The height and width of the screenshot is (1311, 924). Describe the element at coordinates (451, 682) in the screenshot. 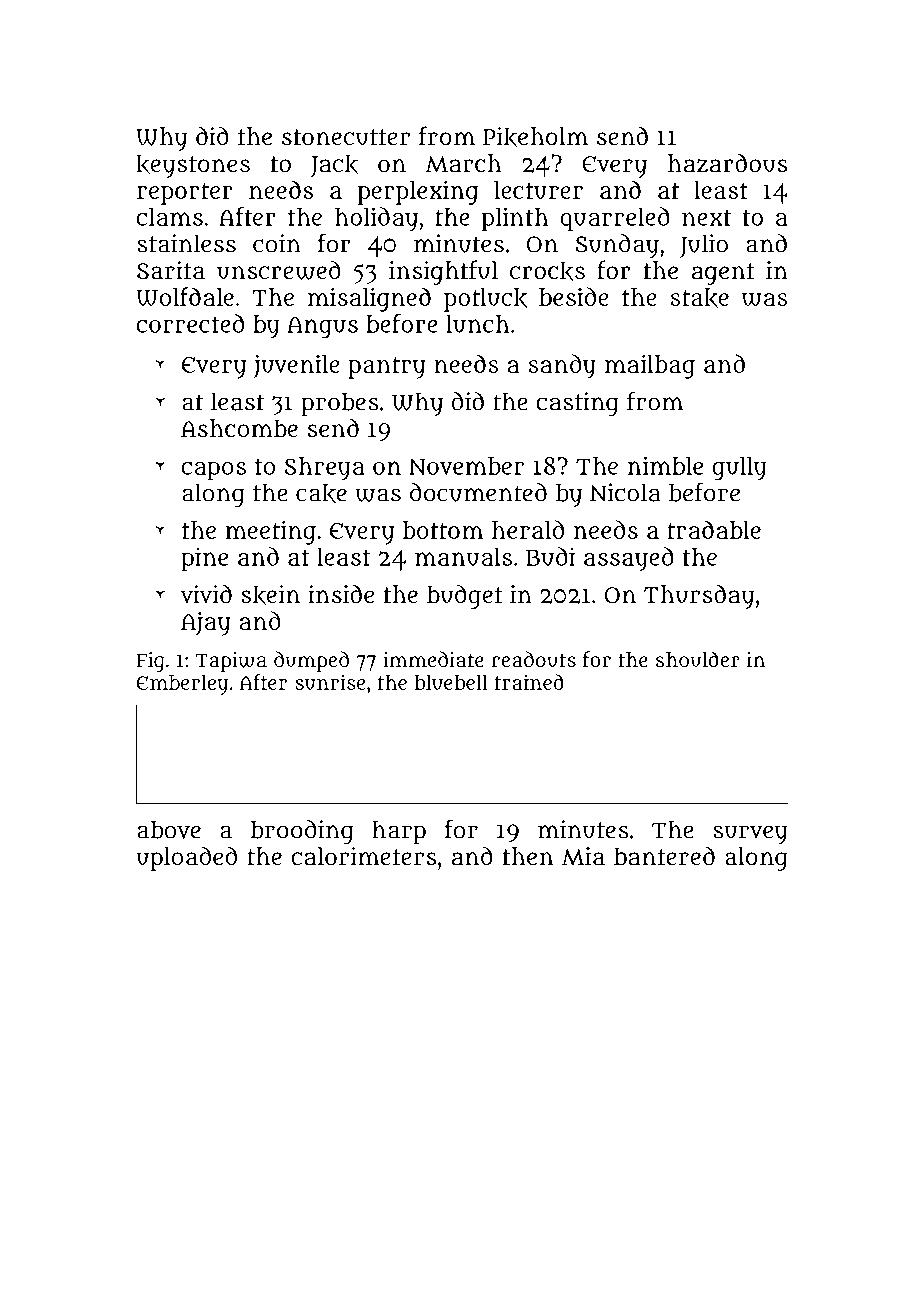

I see `bluebell` at that location.
